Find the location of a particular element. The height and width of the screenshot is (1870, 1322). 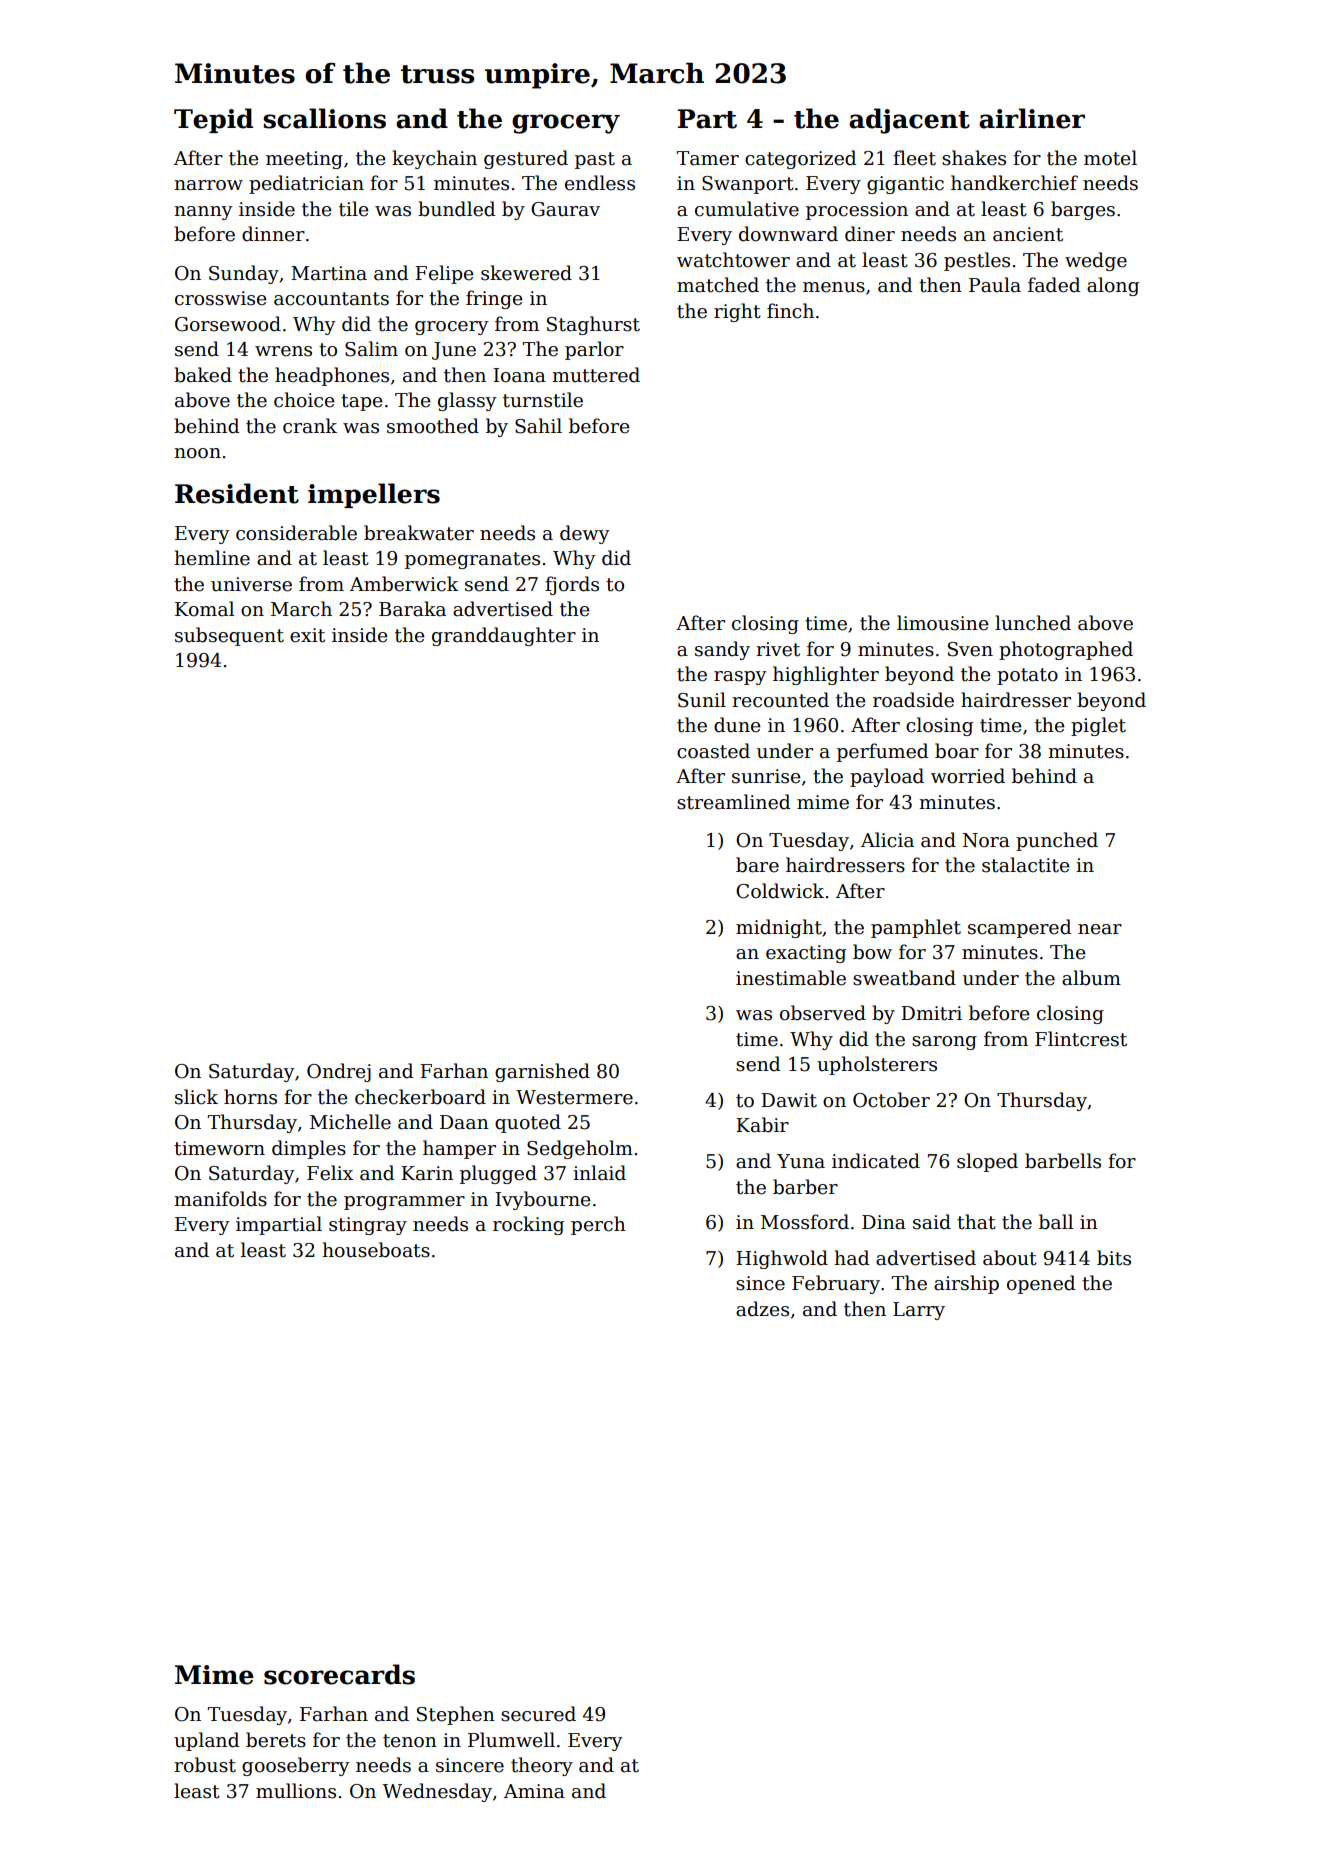

about is located at coordinates (1010, 1258).
